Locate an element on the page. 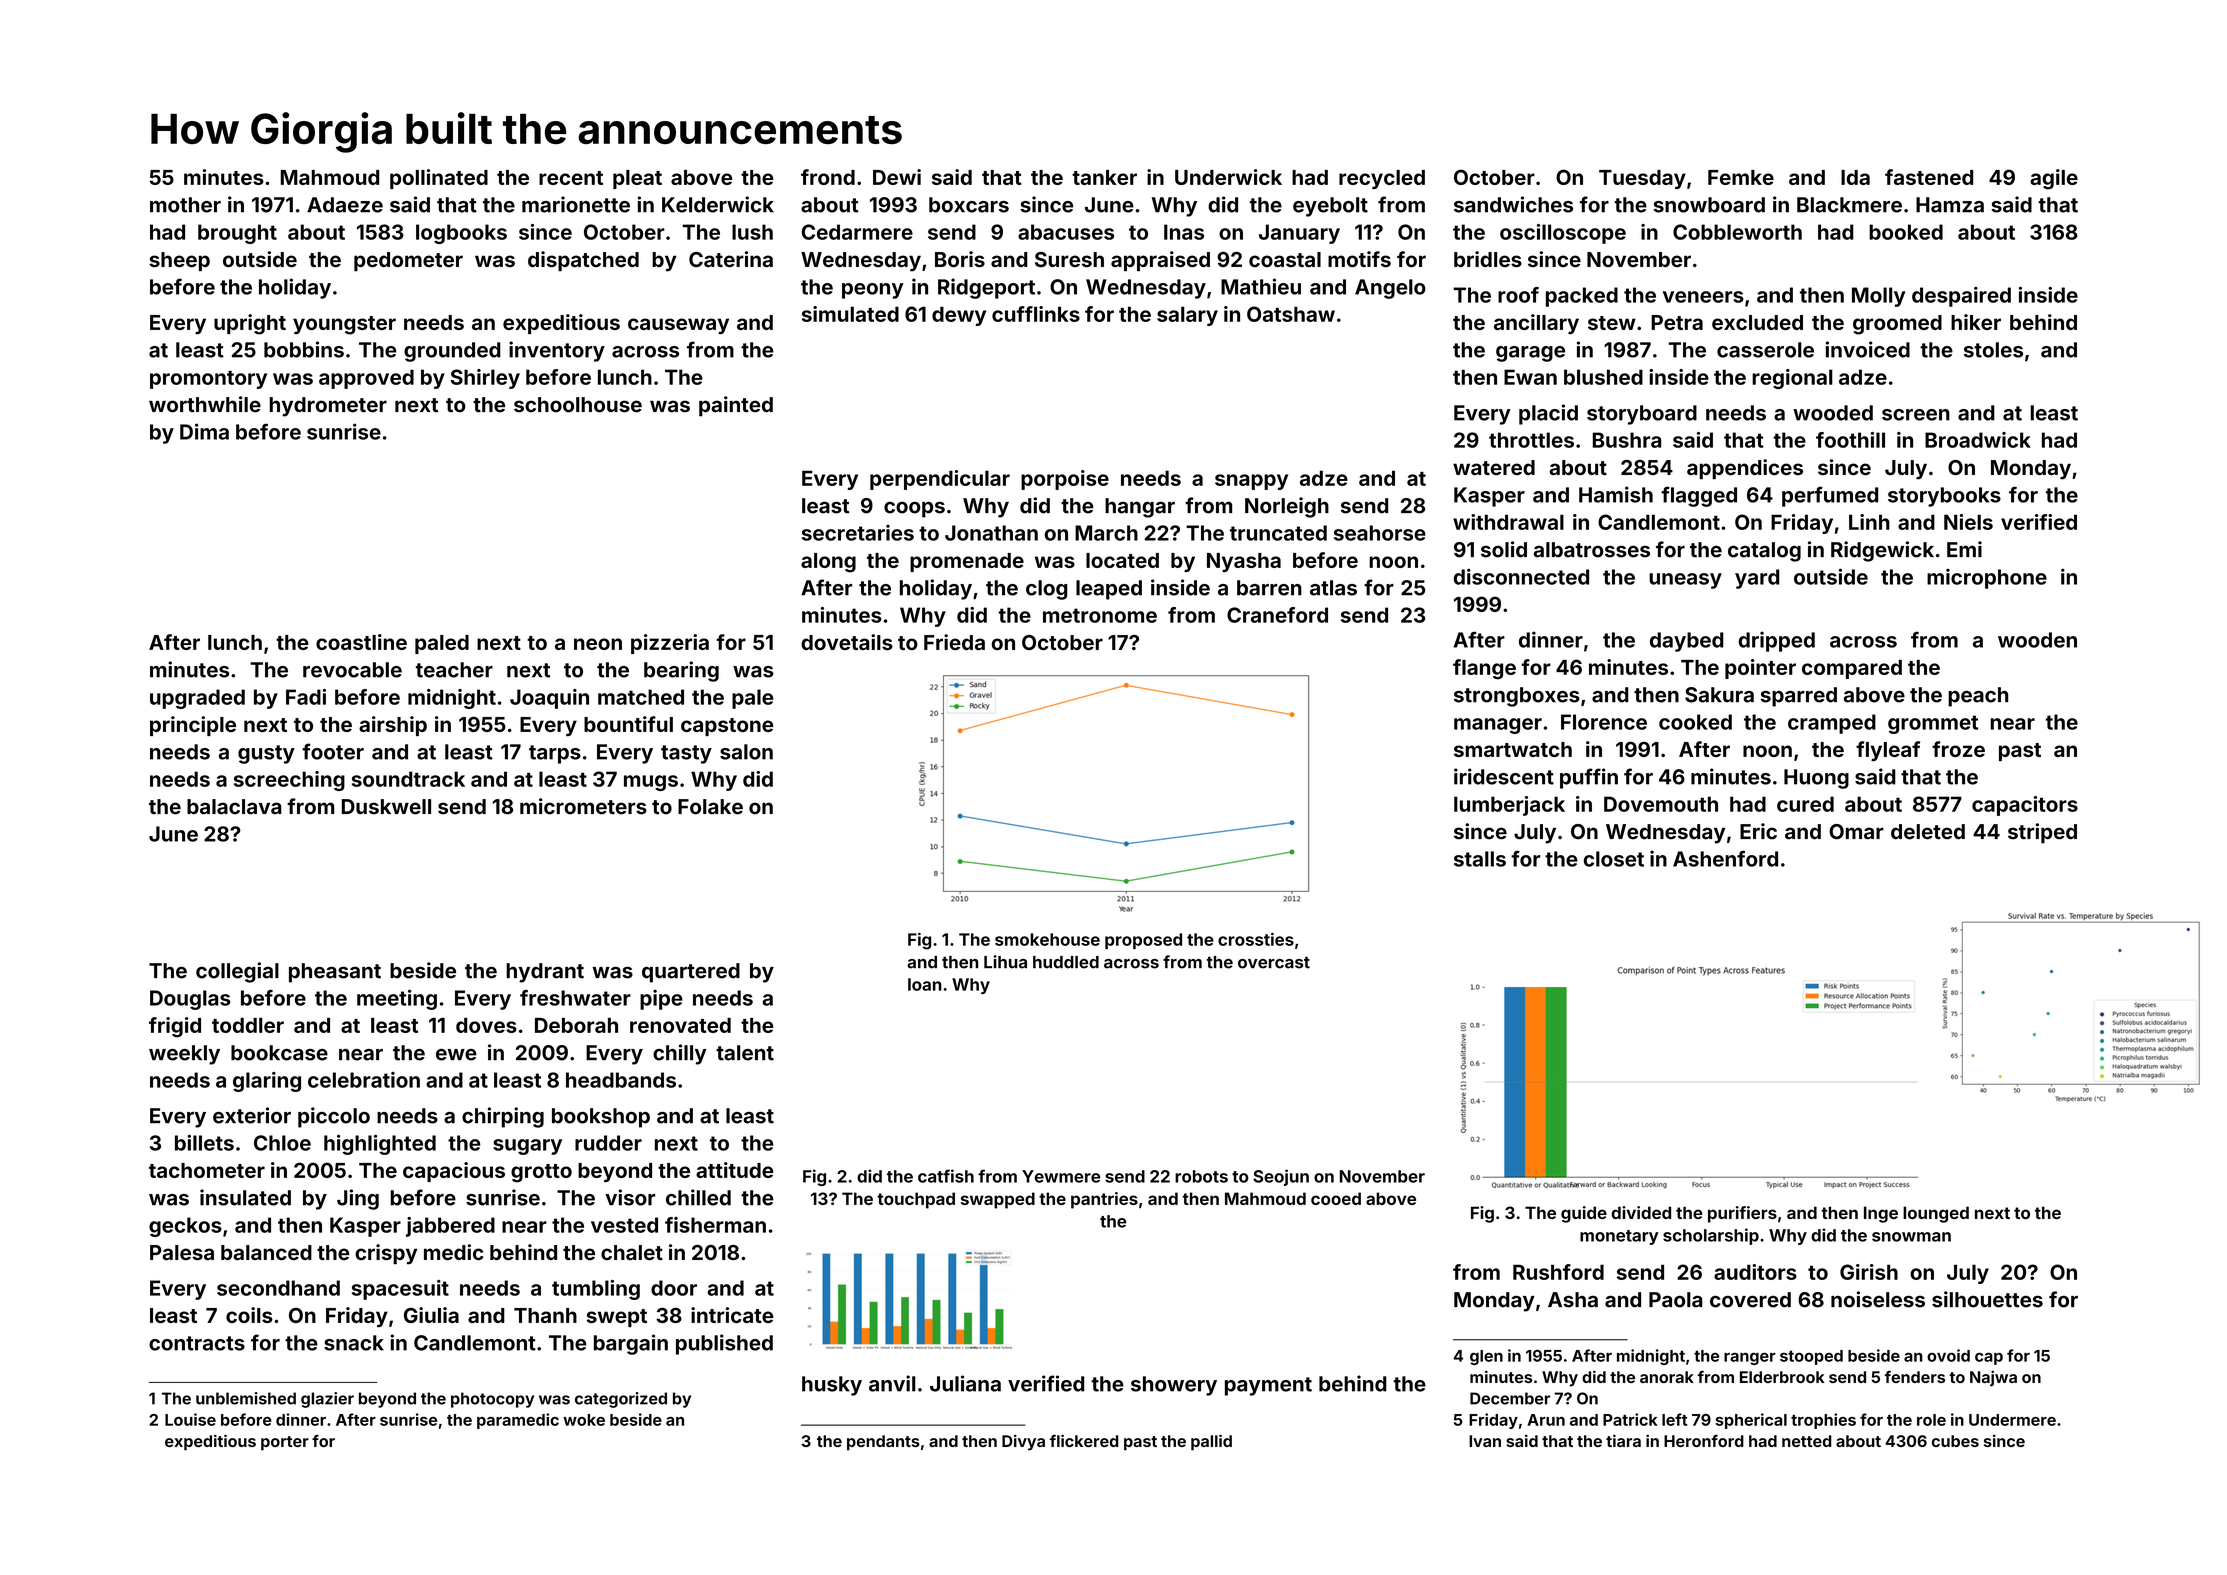  brought is located at coordinates (237, 234).
